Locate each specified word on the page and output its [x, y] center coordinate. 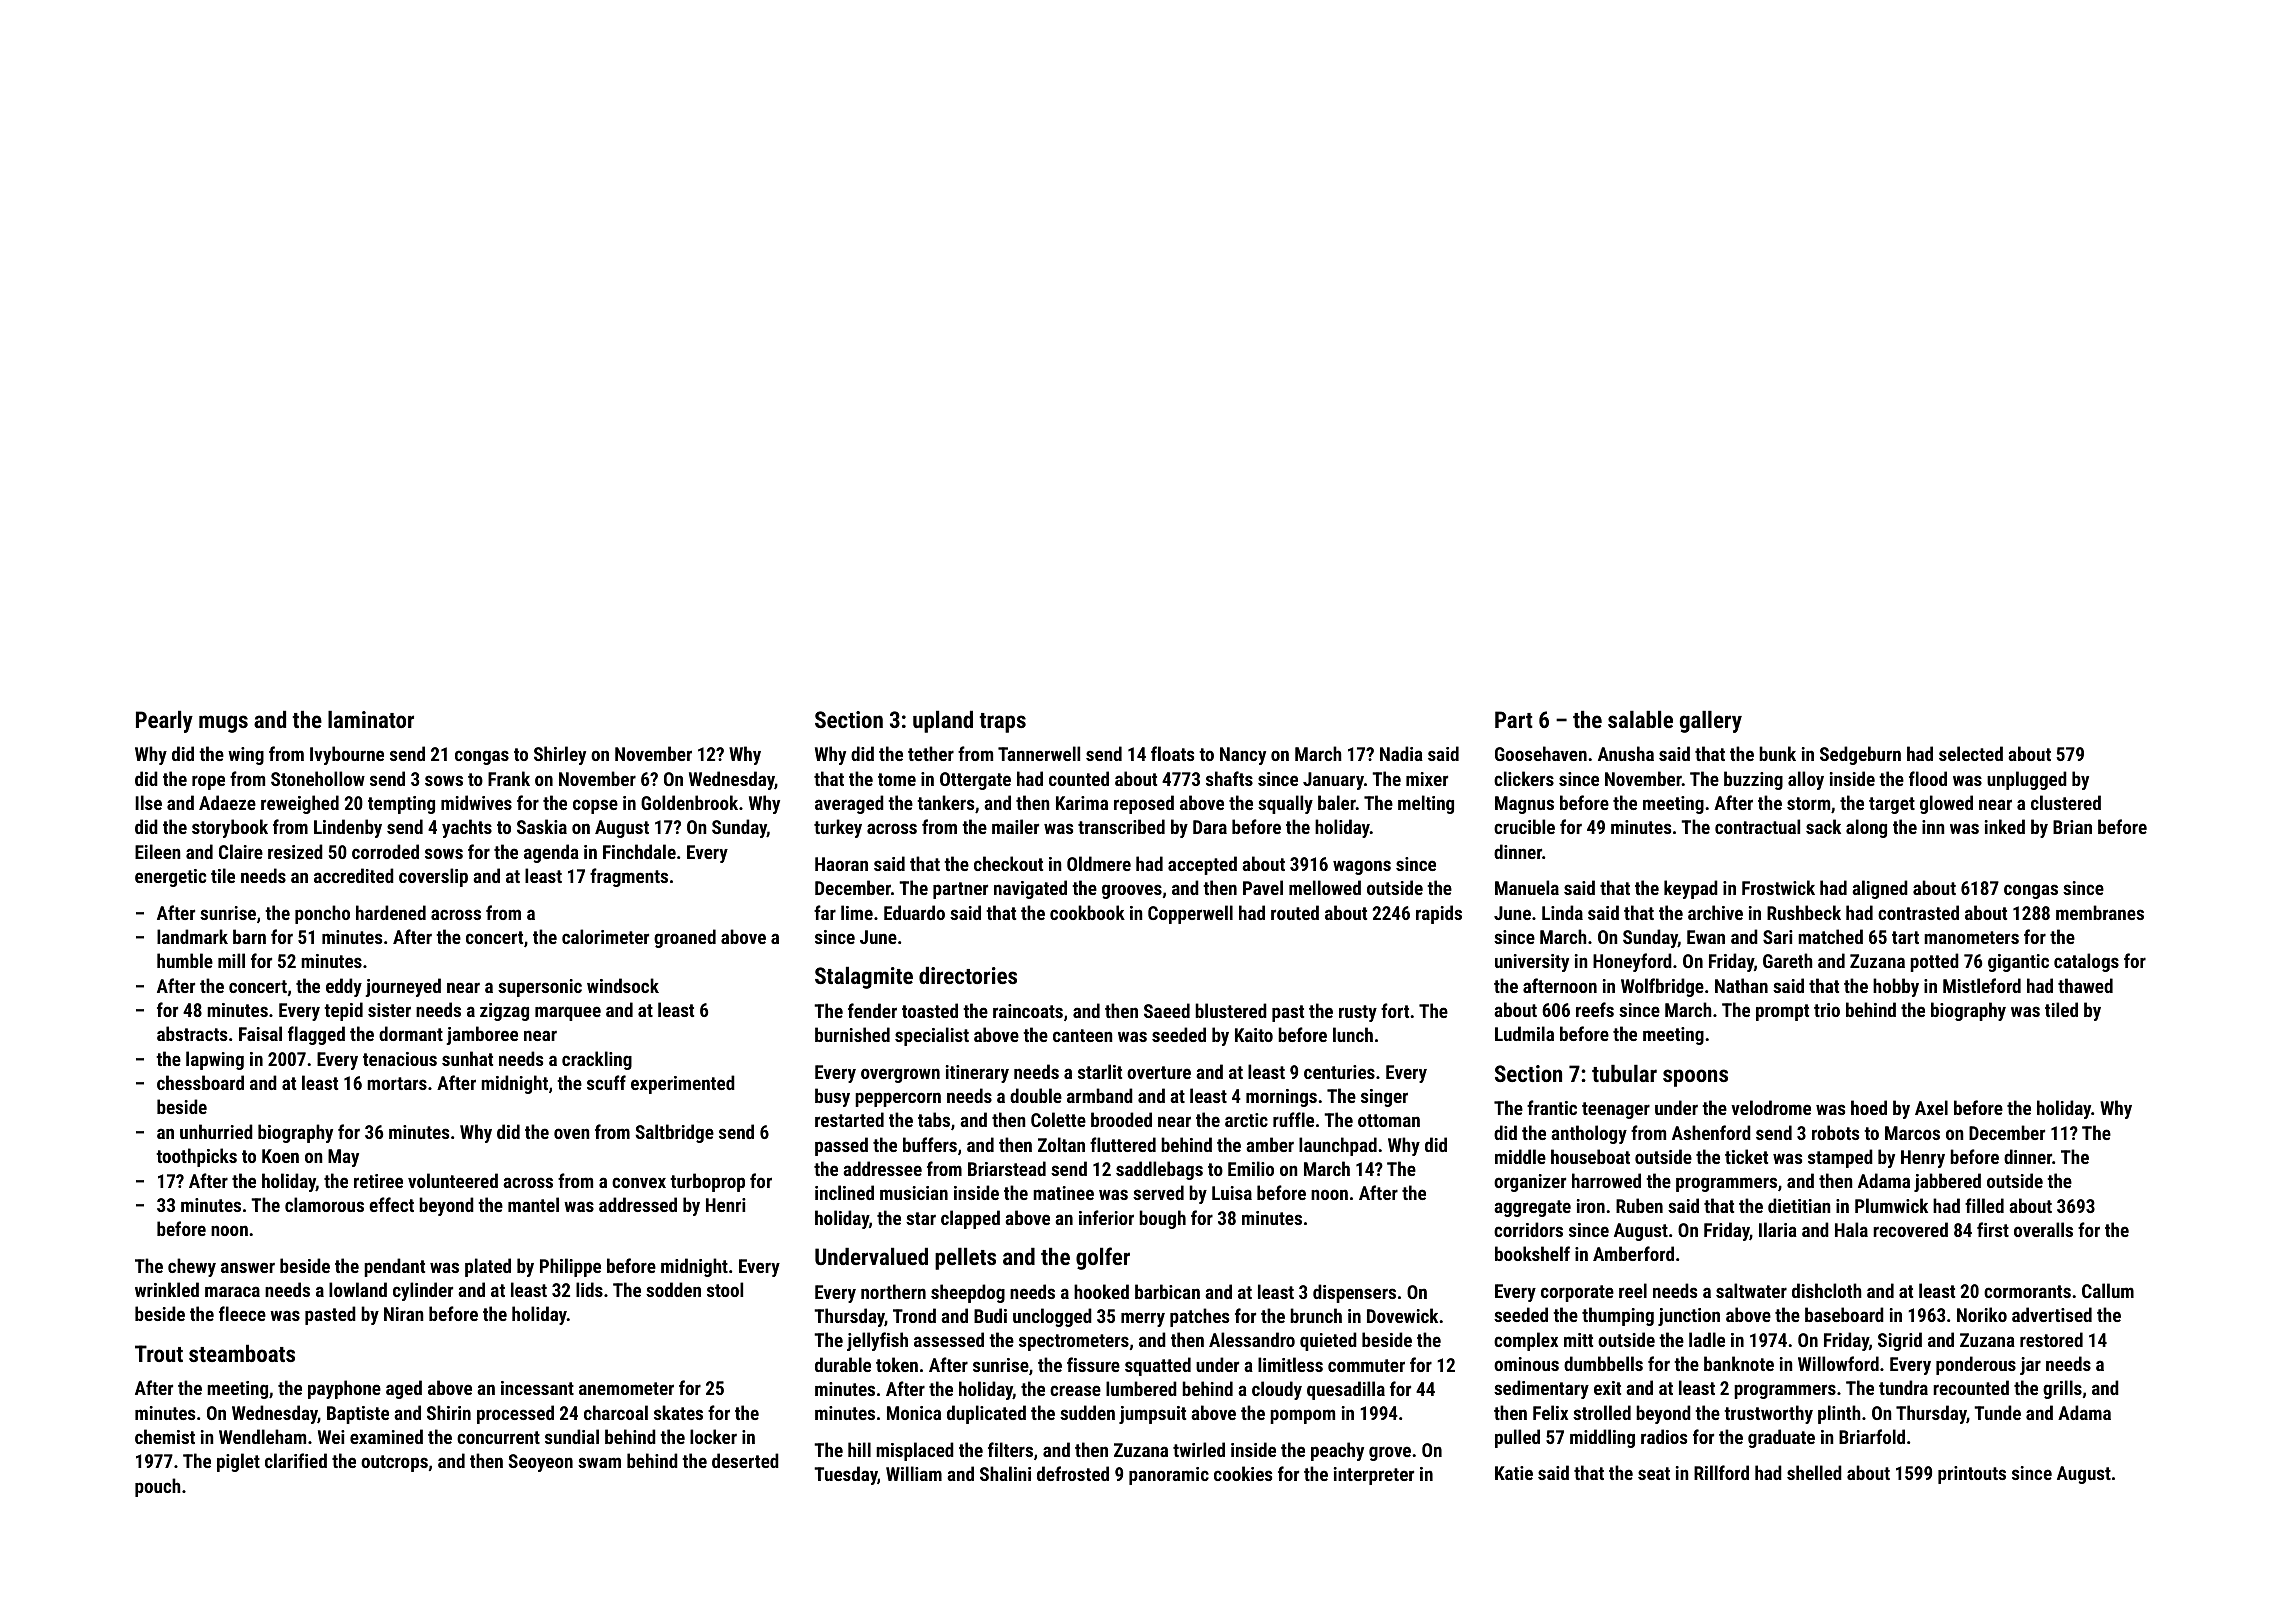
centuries [1339, 1072]
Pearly [164, 721]
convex [639, 1182]
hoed [1869, 1107]
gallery [1711, 721]
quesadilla [1346, 1390]
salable [1640, 719]
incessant [537, 1388]
